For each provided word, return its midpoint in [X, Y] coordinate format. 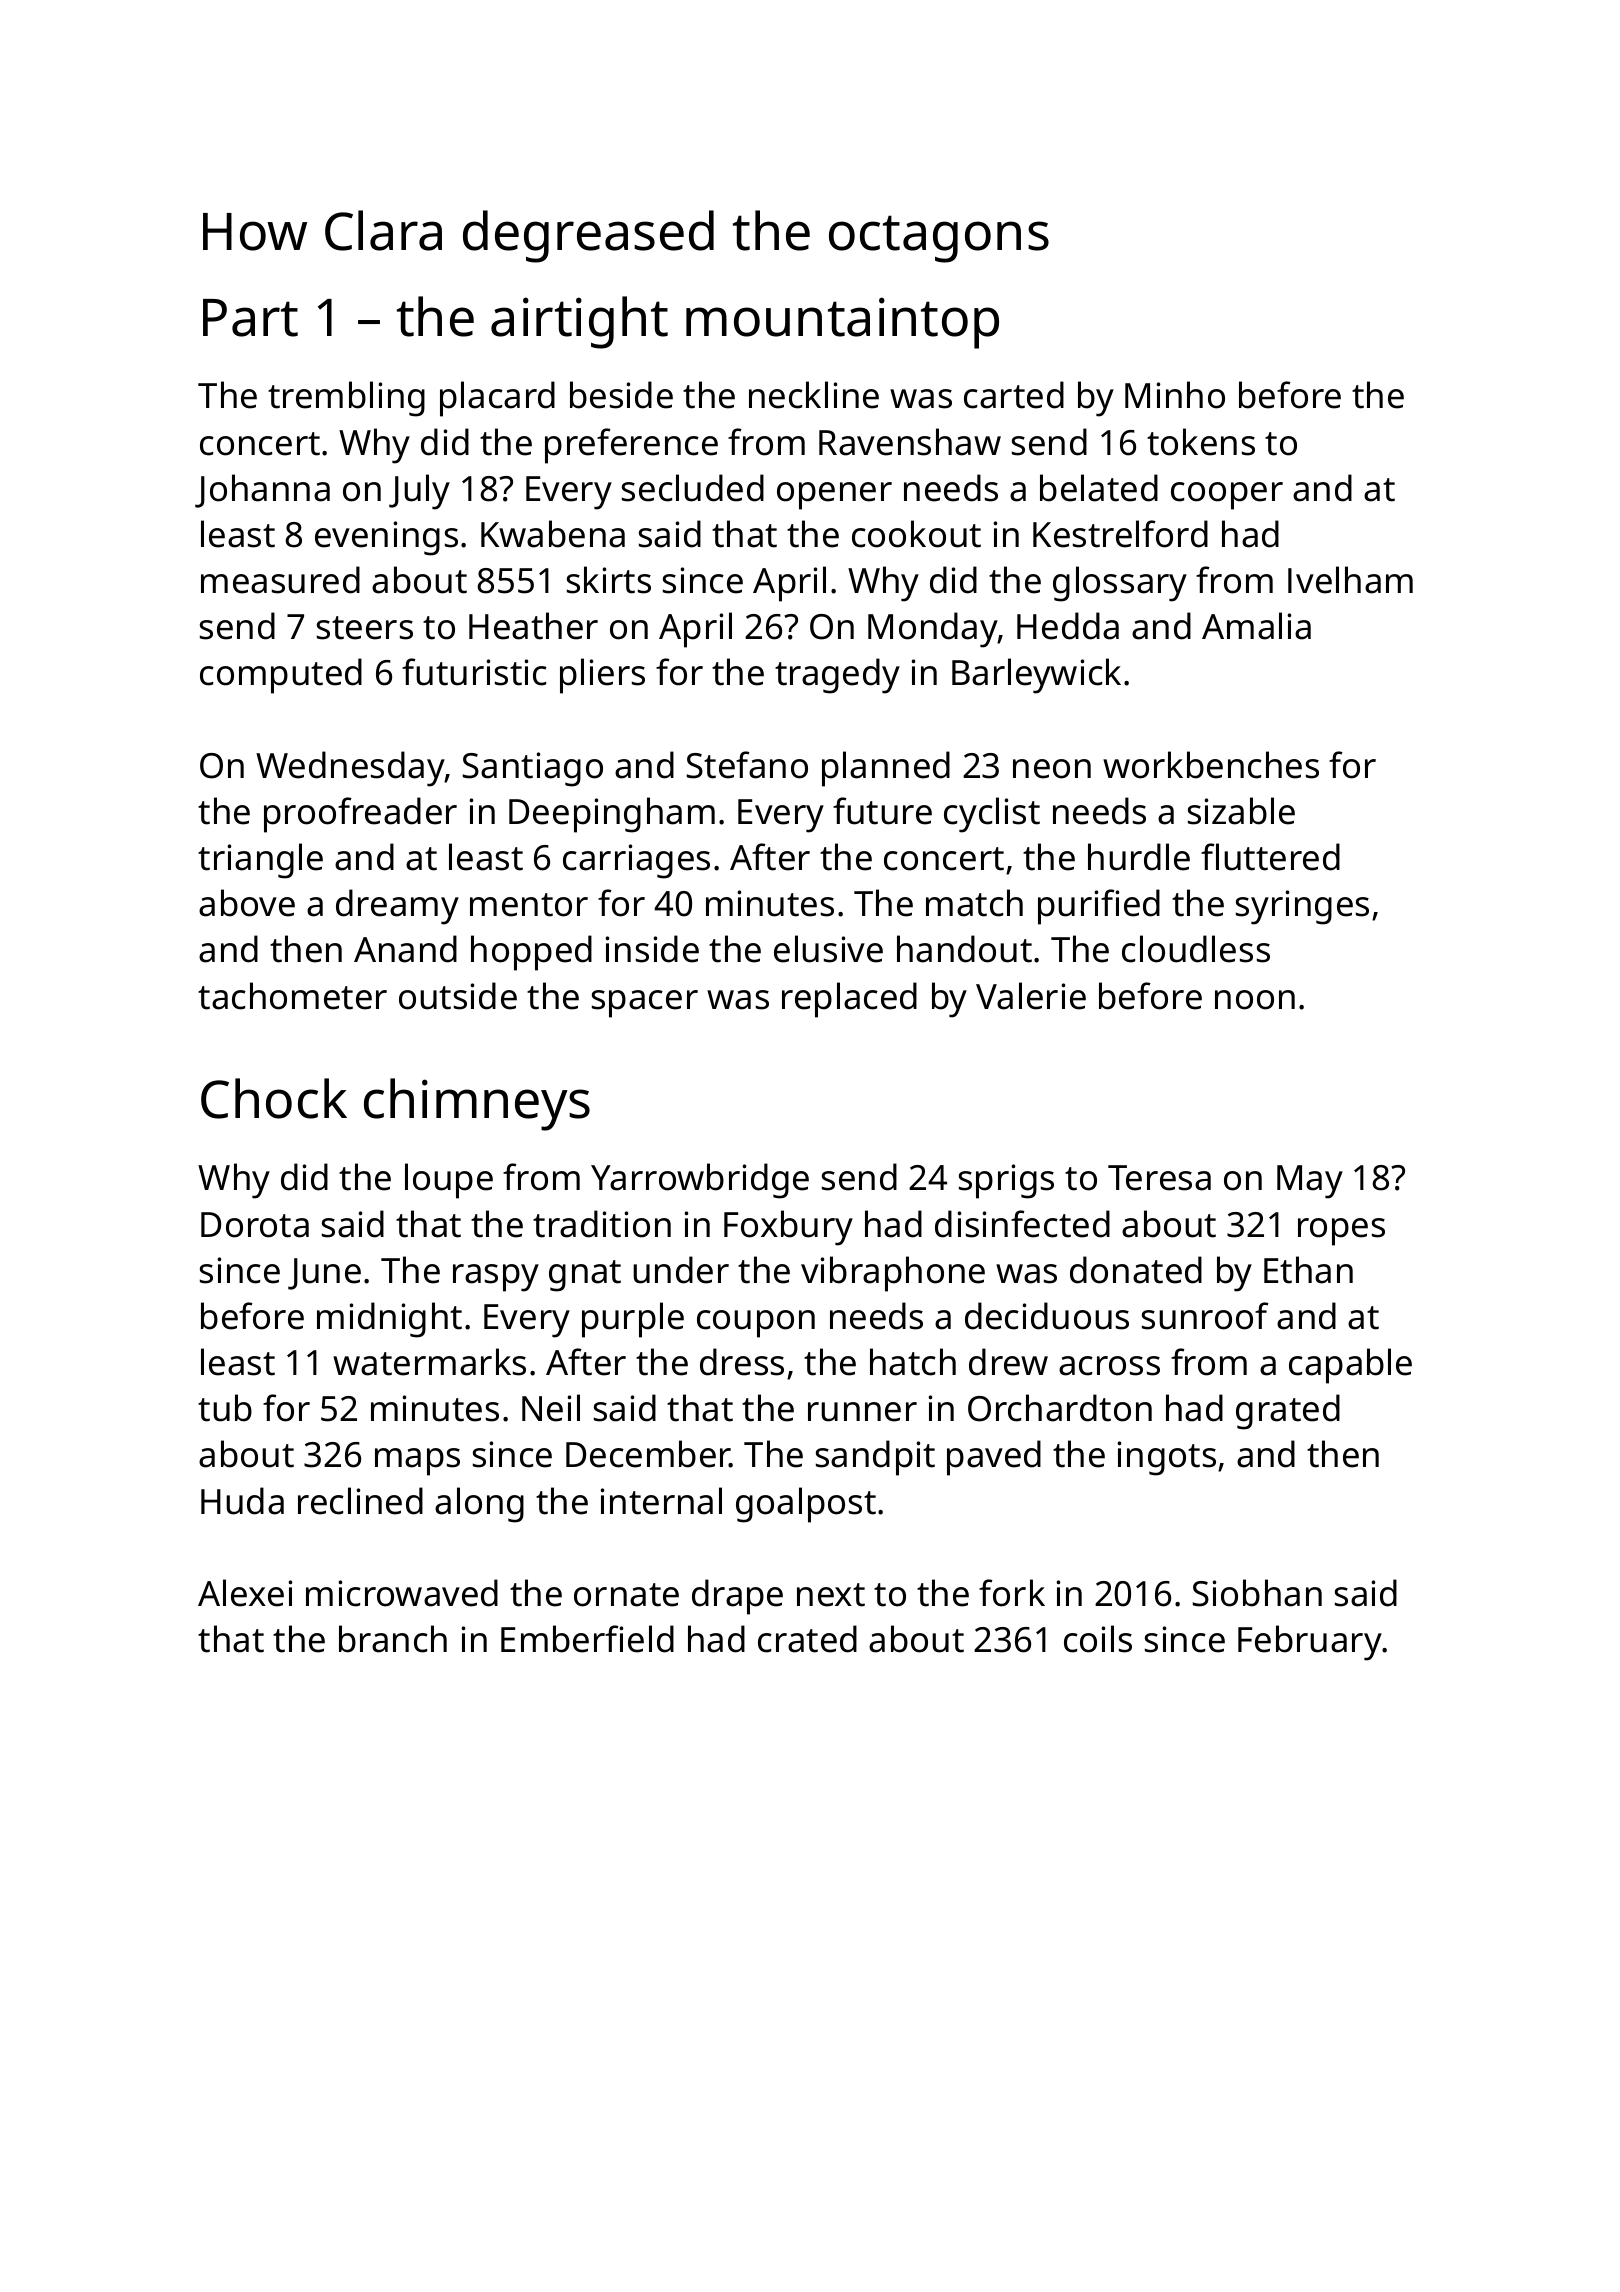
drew [1008, 1362]
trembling [346, 399]
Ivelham [1350, 580]
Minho [1175, 395]
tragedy [837, 676]
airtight [579, 322]
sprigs [1006, 1181]
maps [417, 1462]
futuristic [474, 672]
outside [458, 996]
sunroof [1205, 1316]
